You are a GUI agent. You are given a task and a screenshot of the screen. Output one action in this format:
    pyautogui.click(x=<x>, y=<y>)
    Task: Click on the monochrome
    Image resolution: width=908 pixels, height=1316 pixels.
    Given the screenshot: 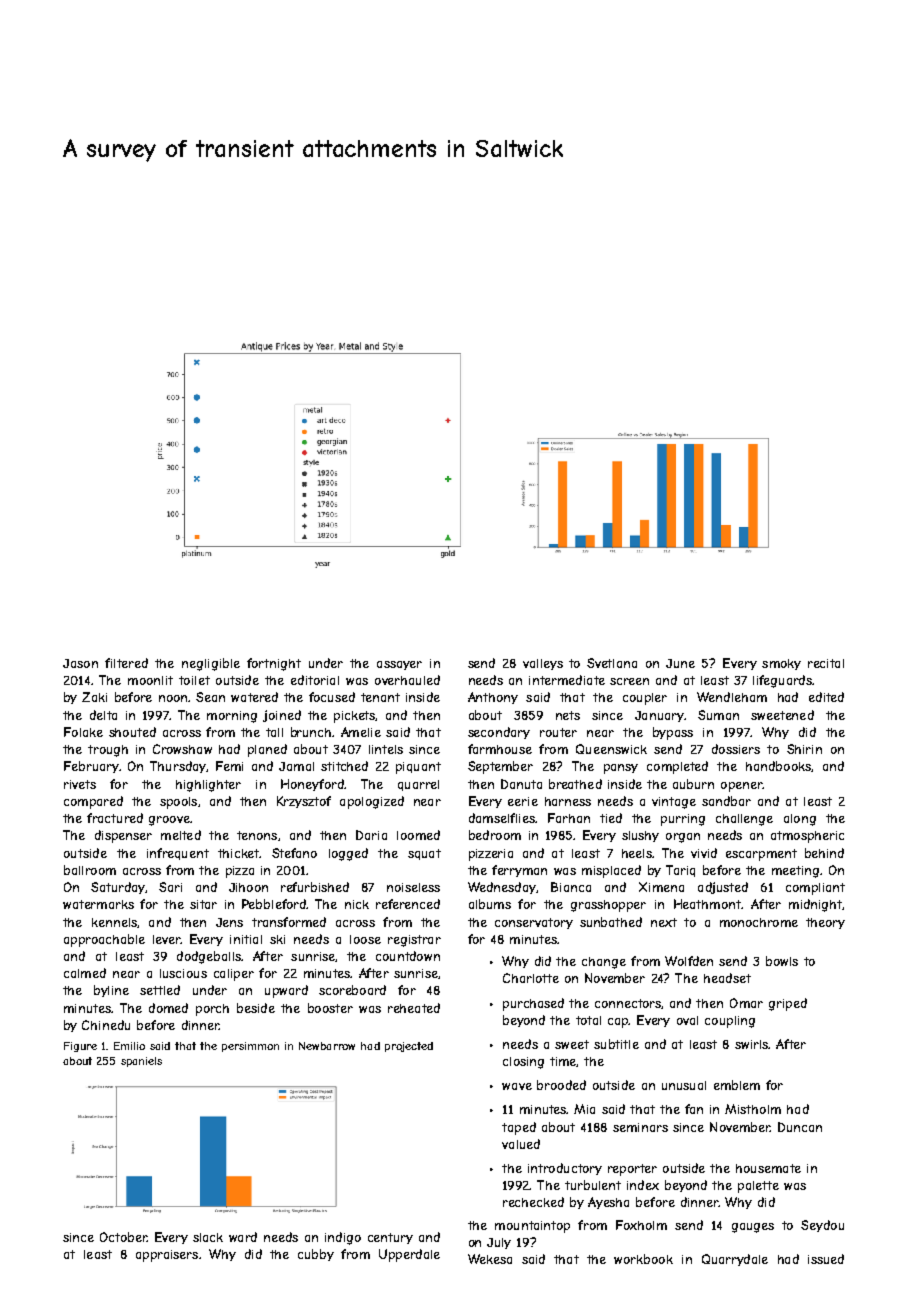 What is the action you would take?
    pyautogui.click(x=759, y=922)
